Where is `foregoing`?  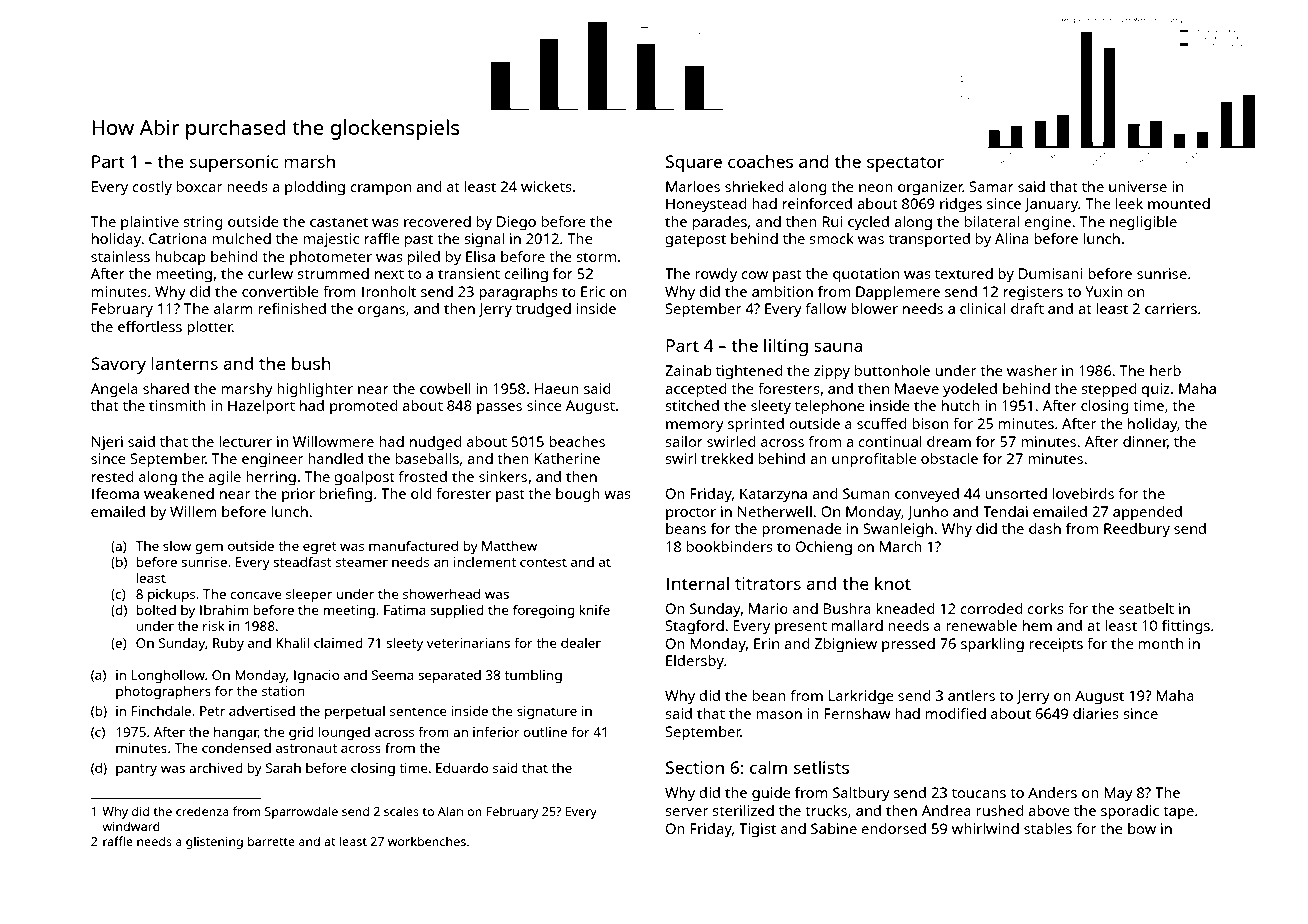
foregoing is located at coordinates (544, 611).
